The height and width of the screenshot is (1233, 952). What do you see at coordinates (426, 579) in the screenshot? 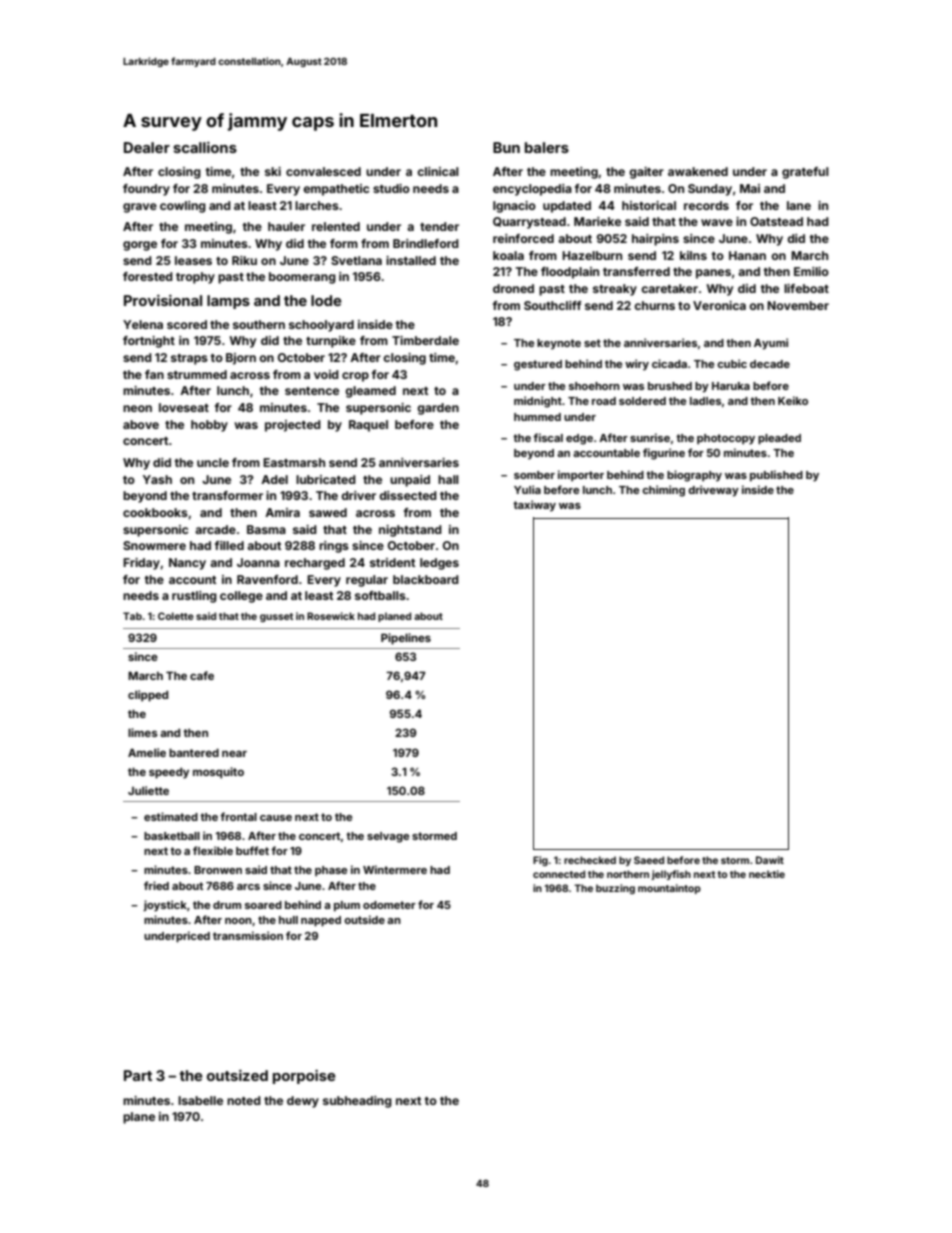
I see `blackboard` at bounding box center [426, 579].
